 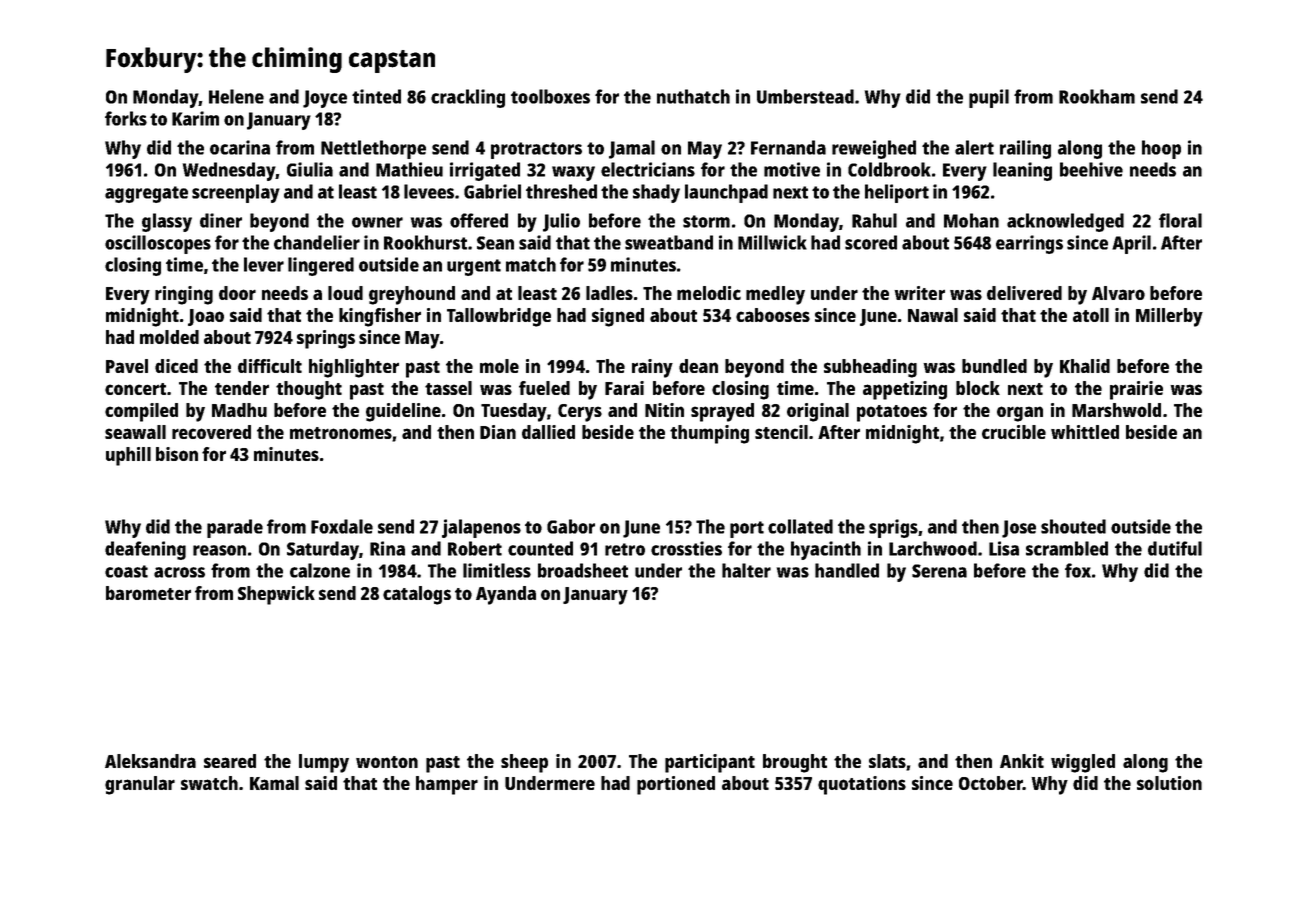 What do you see at coordinates (209, 783) in the document?
I see `swatch` at bounding box center [209, 783].
